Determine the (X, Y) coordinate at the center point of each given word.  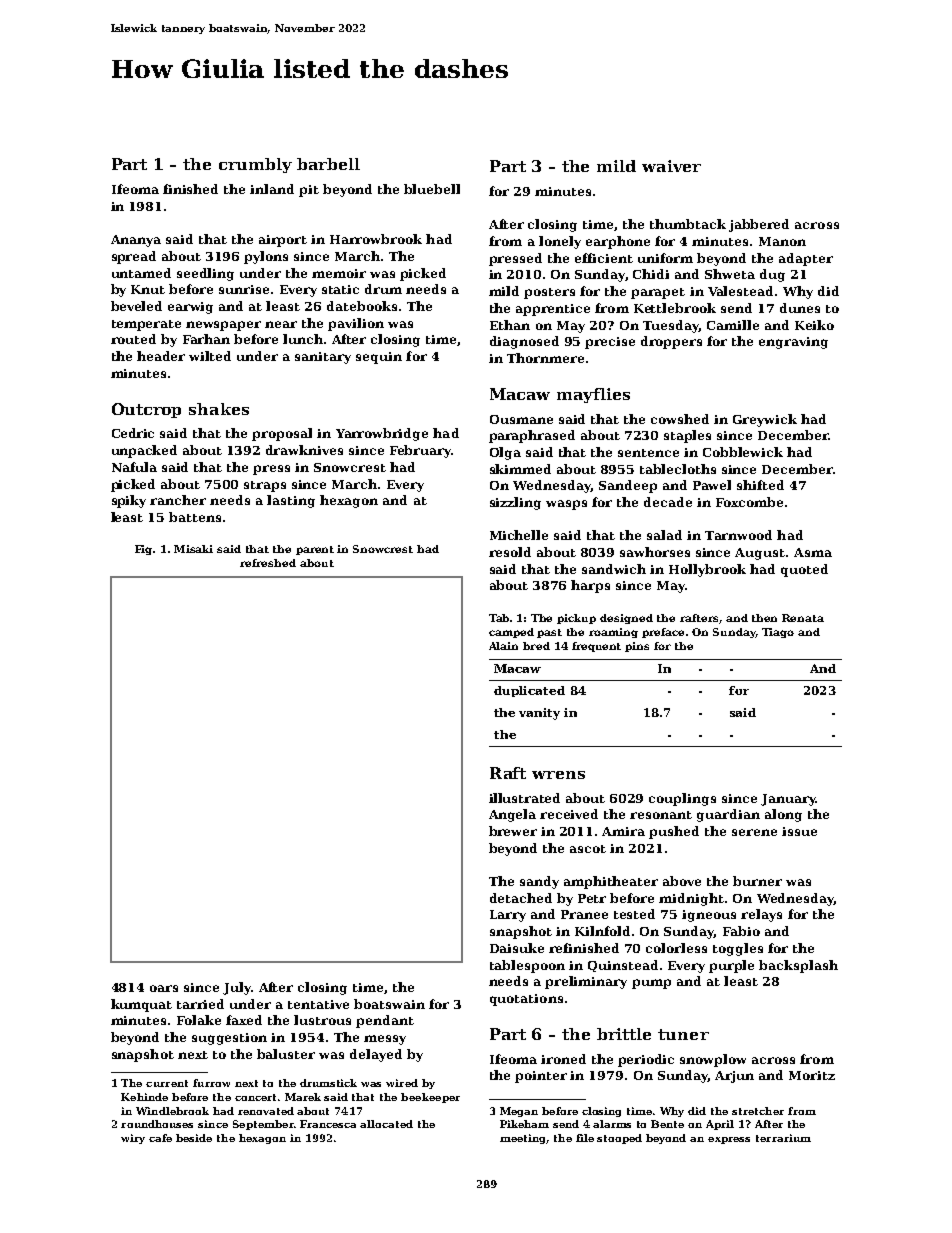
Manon (782, 241)
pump (651, 984)
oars (164, 988)
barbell (328, 164)
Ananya (136, 241)
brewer (513, 831)
